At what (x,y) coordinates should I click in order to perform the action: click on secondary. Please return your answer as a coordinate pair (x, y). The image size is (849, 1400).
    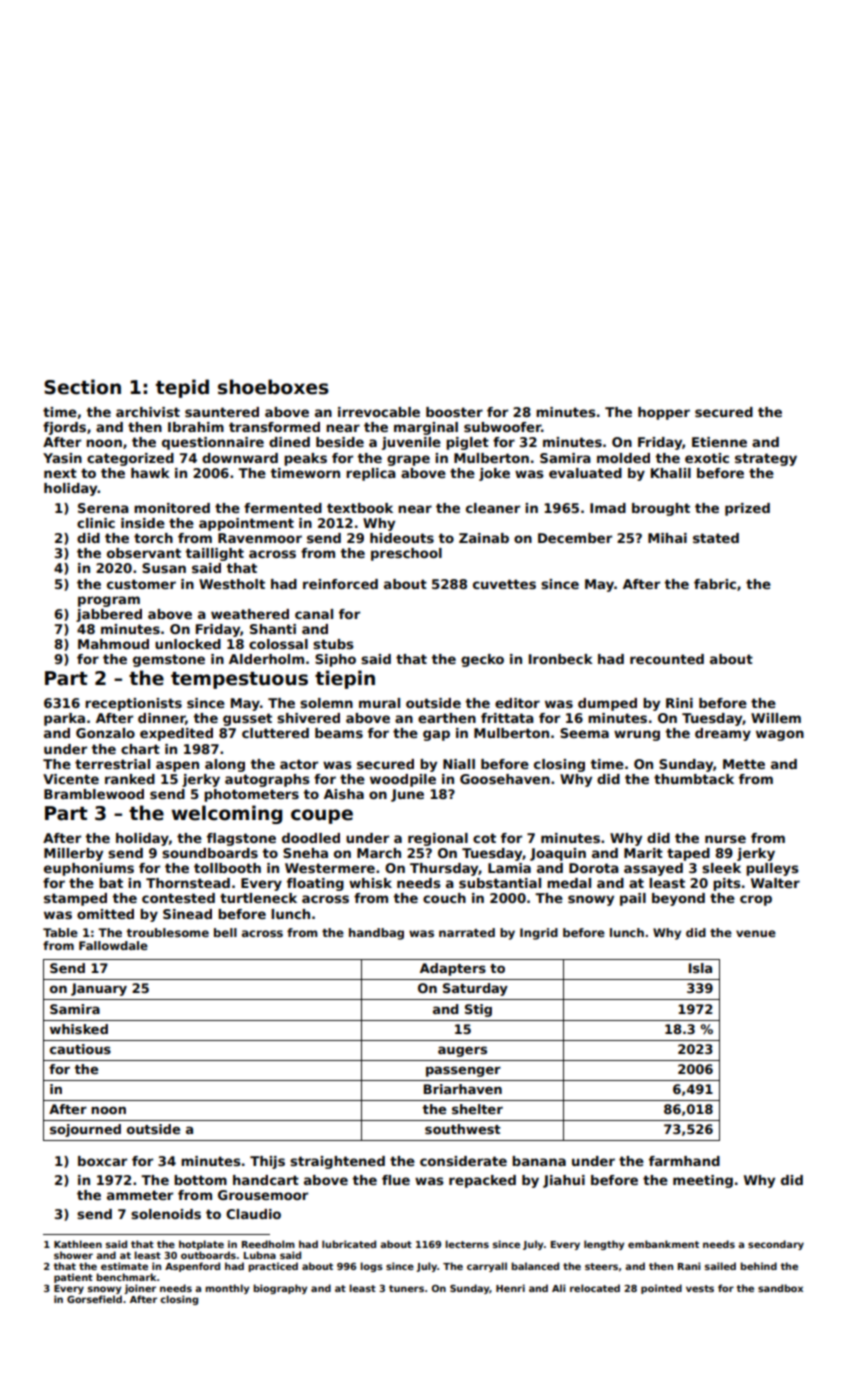
    Looking at the image, I should click on (776, 1245).
